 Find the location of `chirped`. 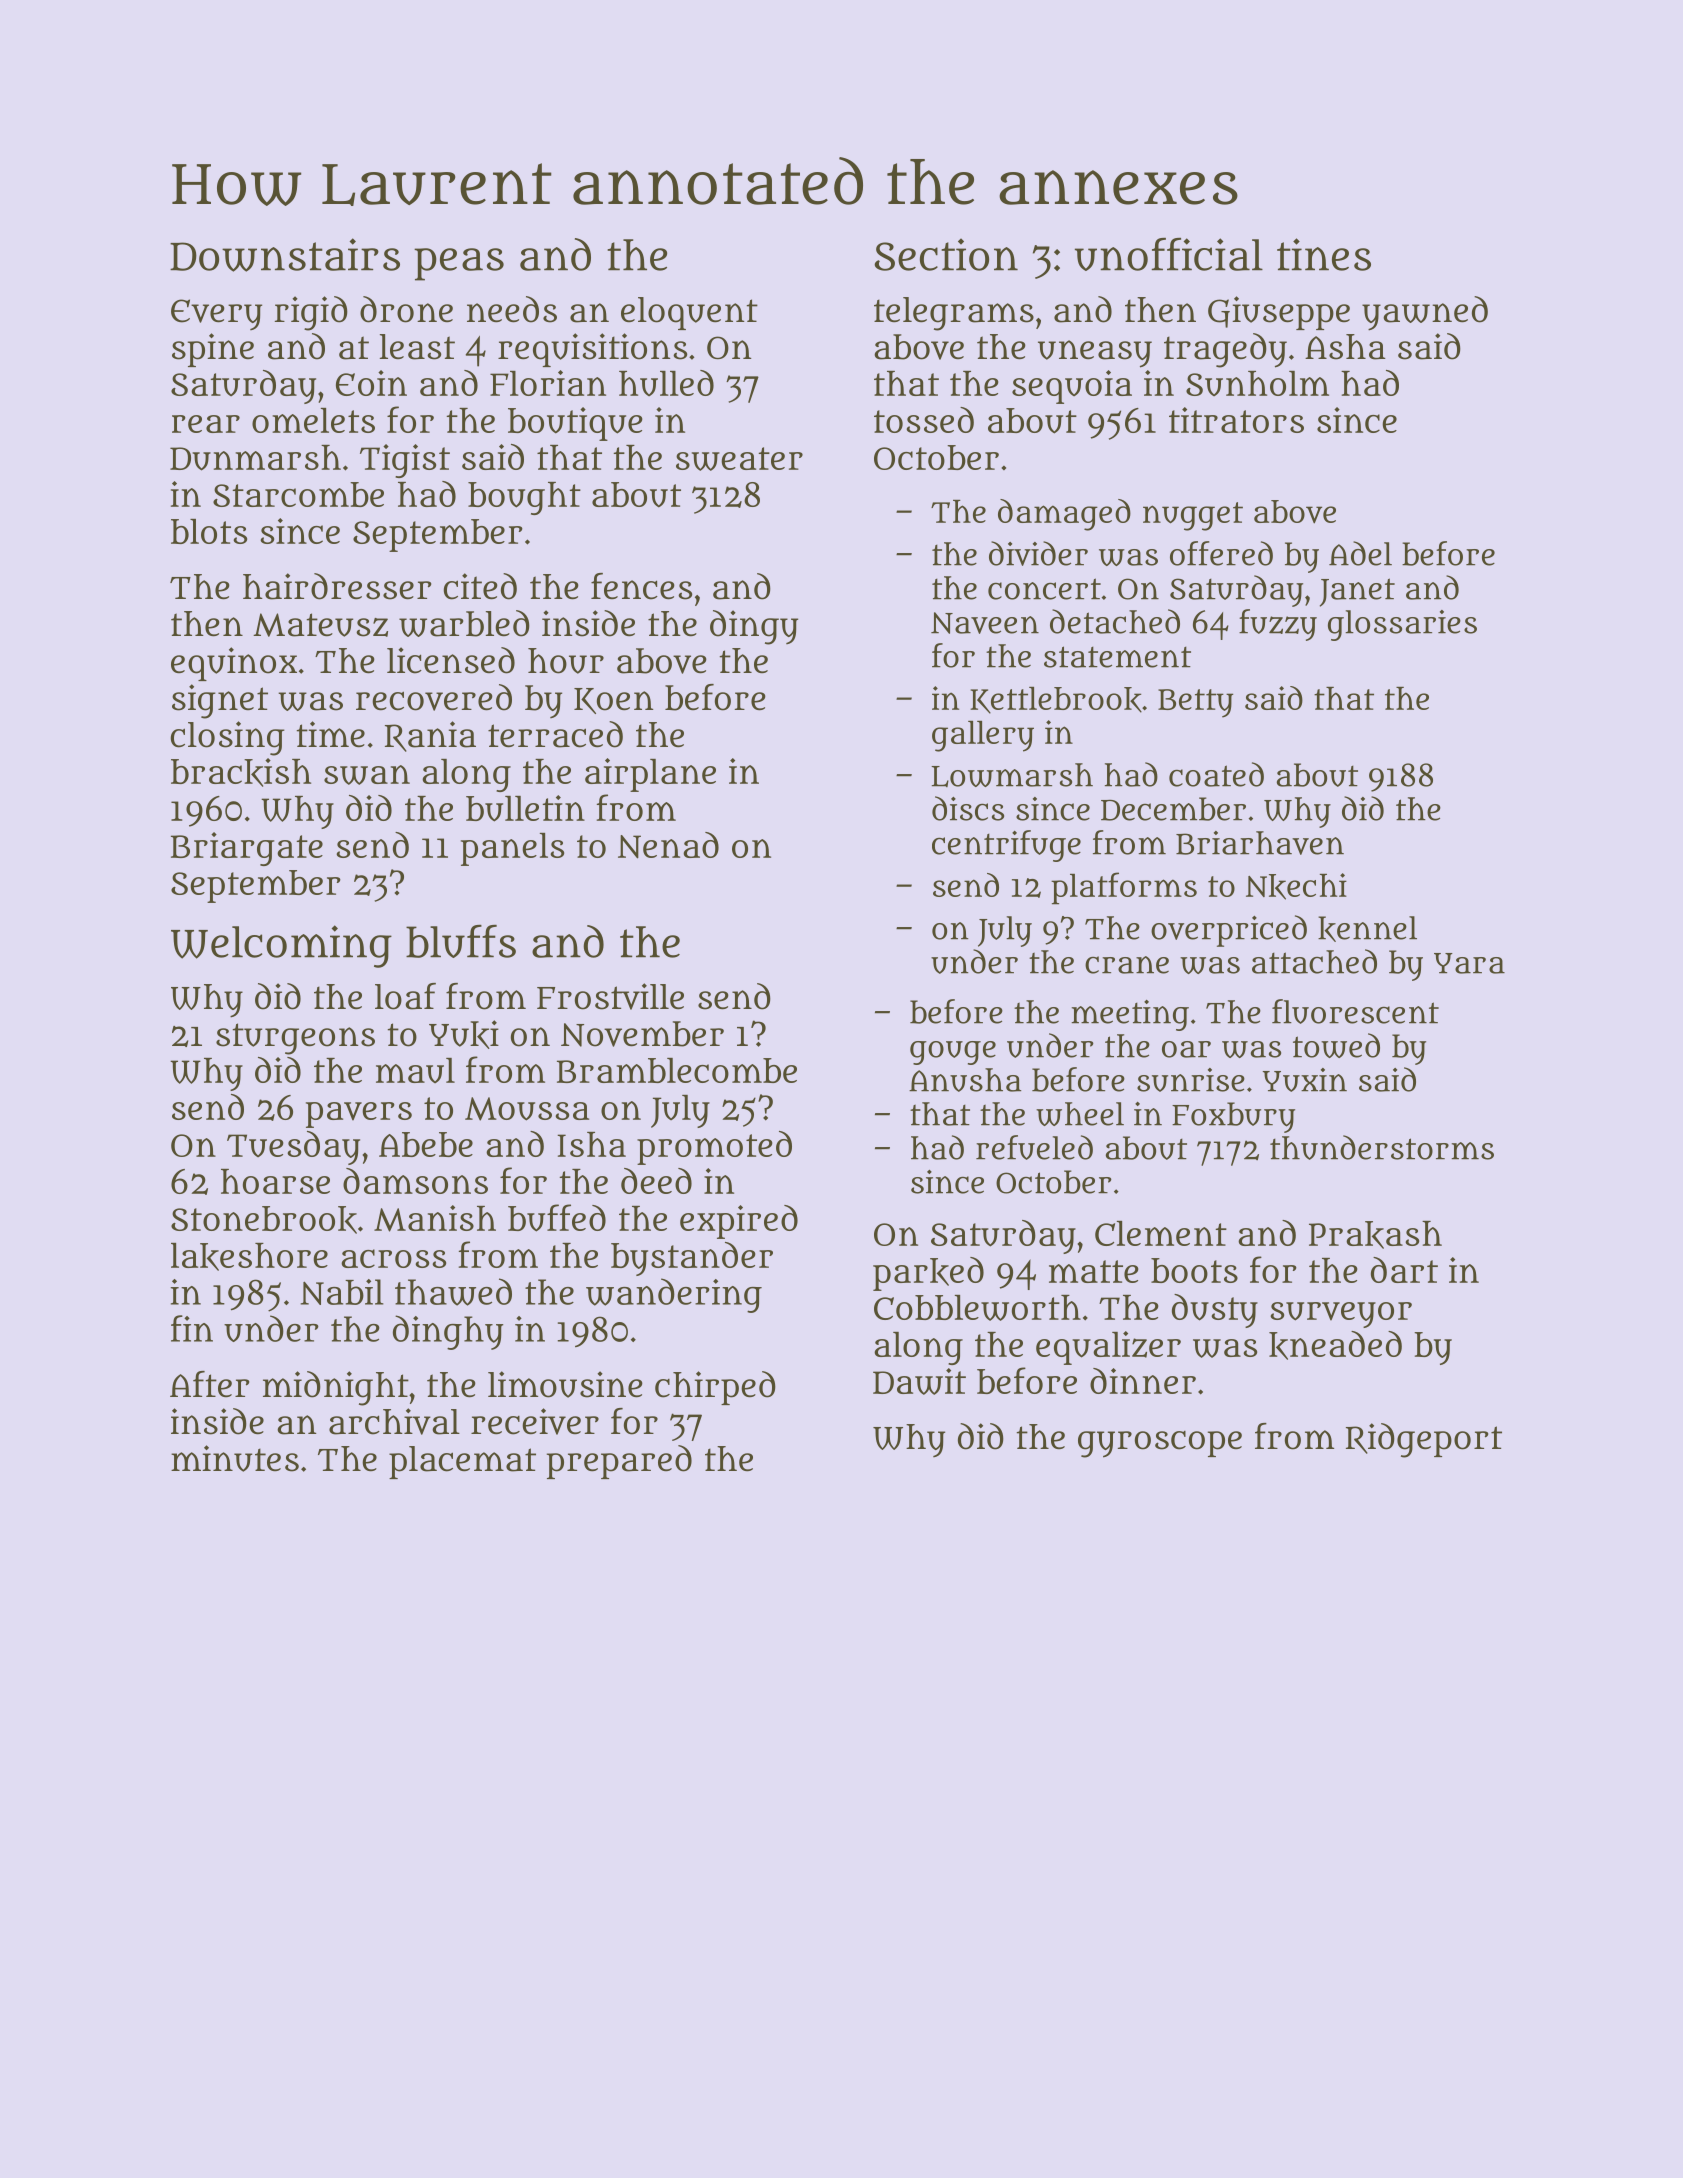

chirped is located at coordinates (715, 1388).
